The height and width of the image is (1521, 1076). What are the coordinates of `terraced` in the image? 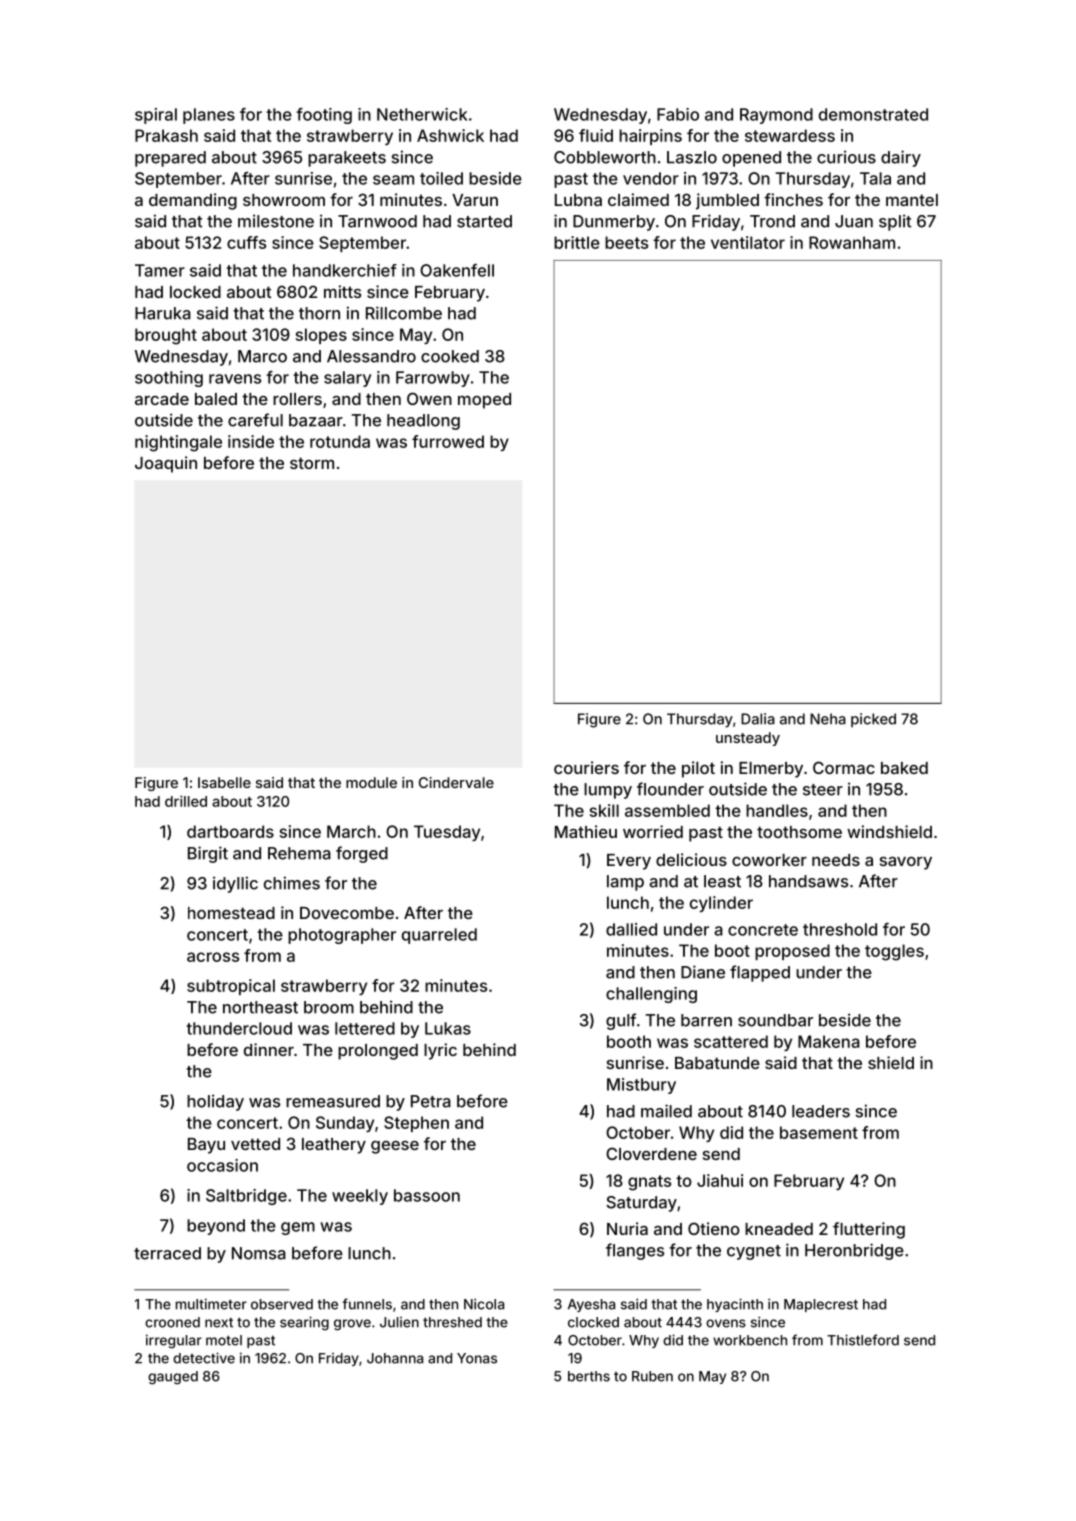 It's located at (167, 1253).
